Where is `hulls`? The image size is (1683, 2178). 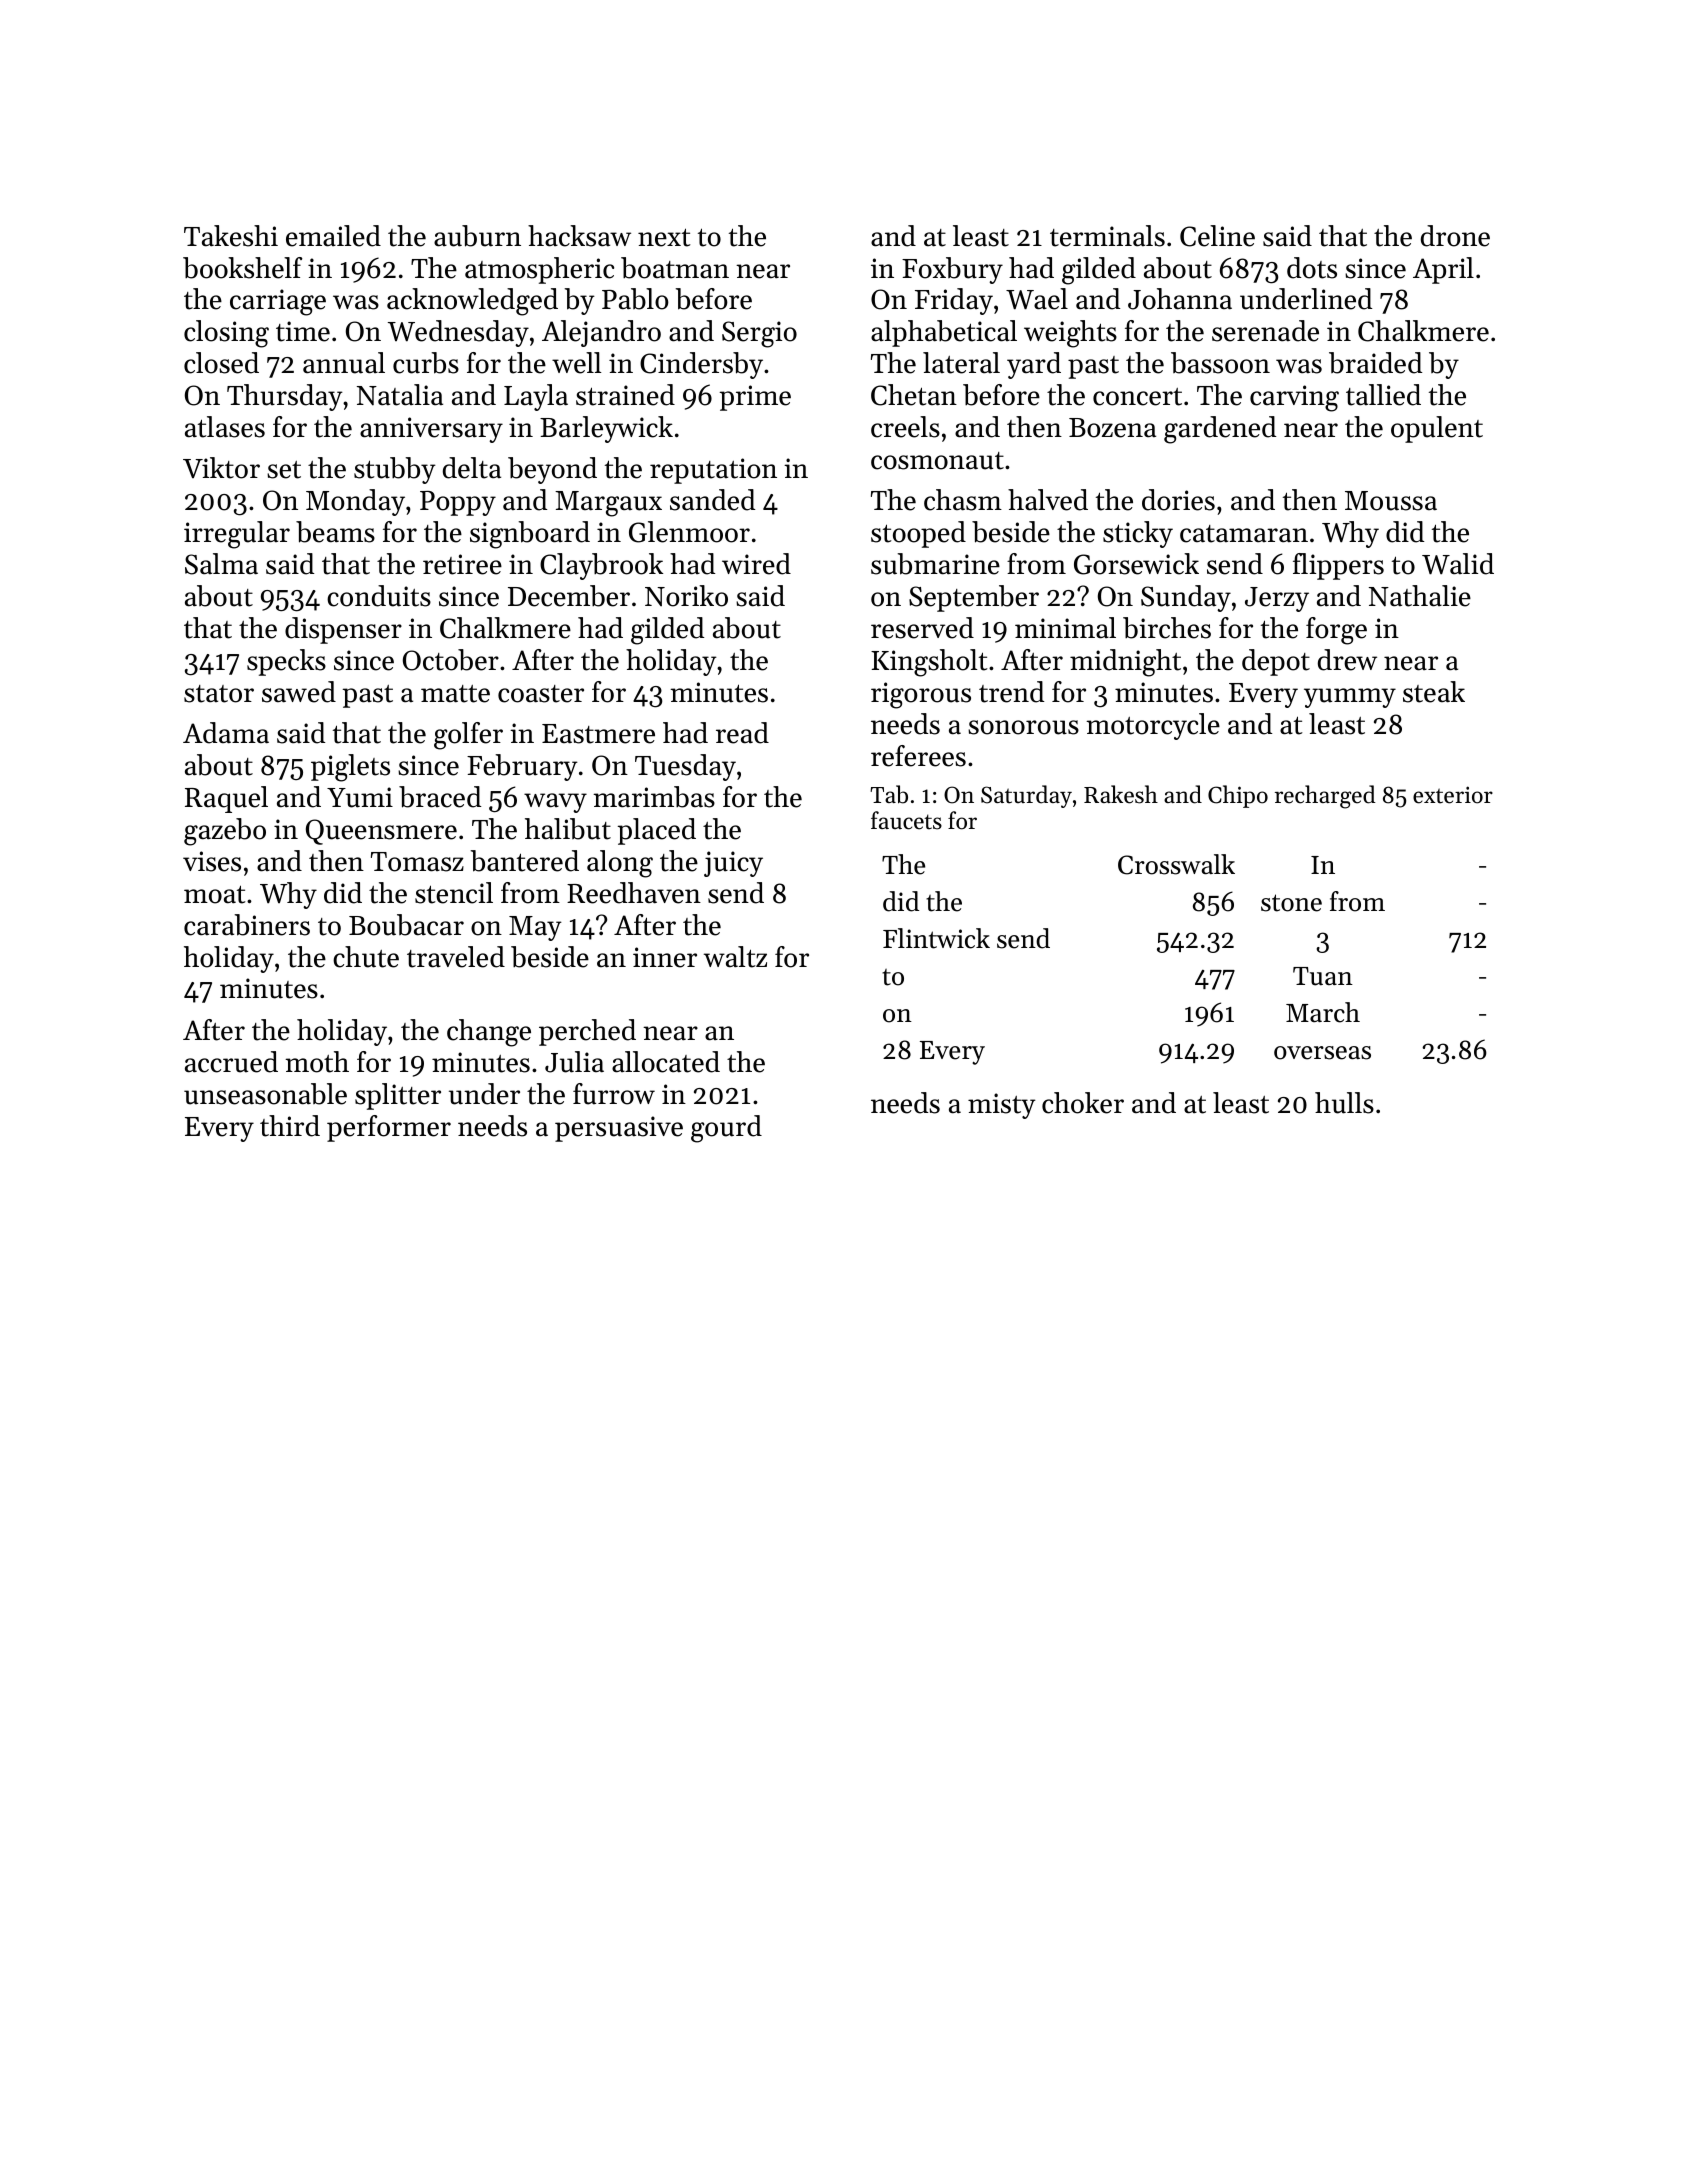
hulls is located at coordinates (1344, 1103).
